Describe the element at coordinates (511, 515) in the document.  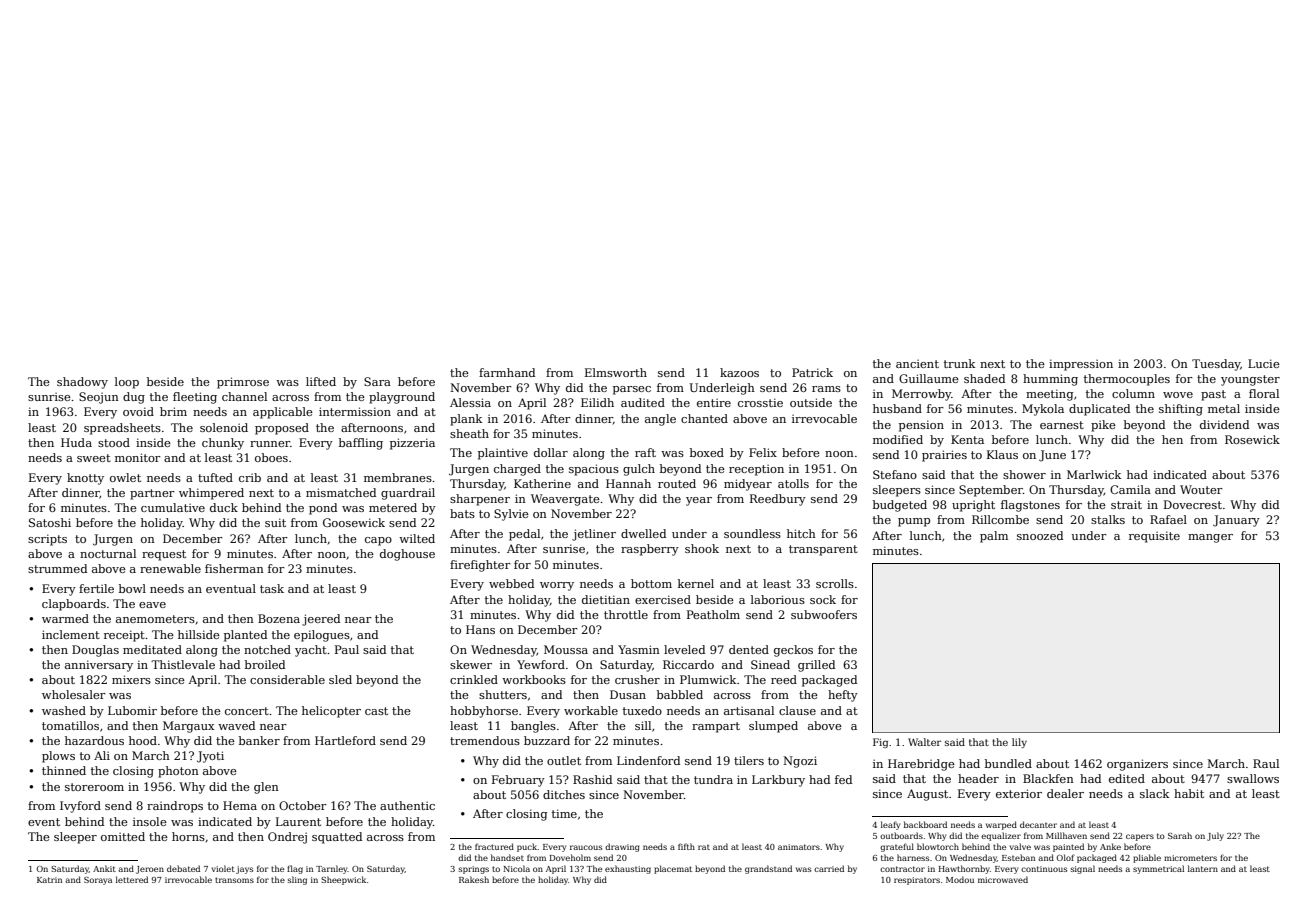
I see `Sylvie` at that location.
